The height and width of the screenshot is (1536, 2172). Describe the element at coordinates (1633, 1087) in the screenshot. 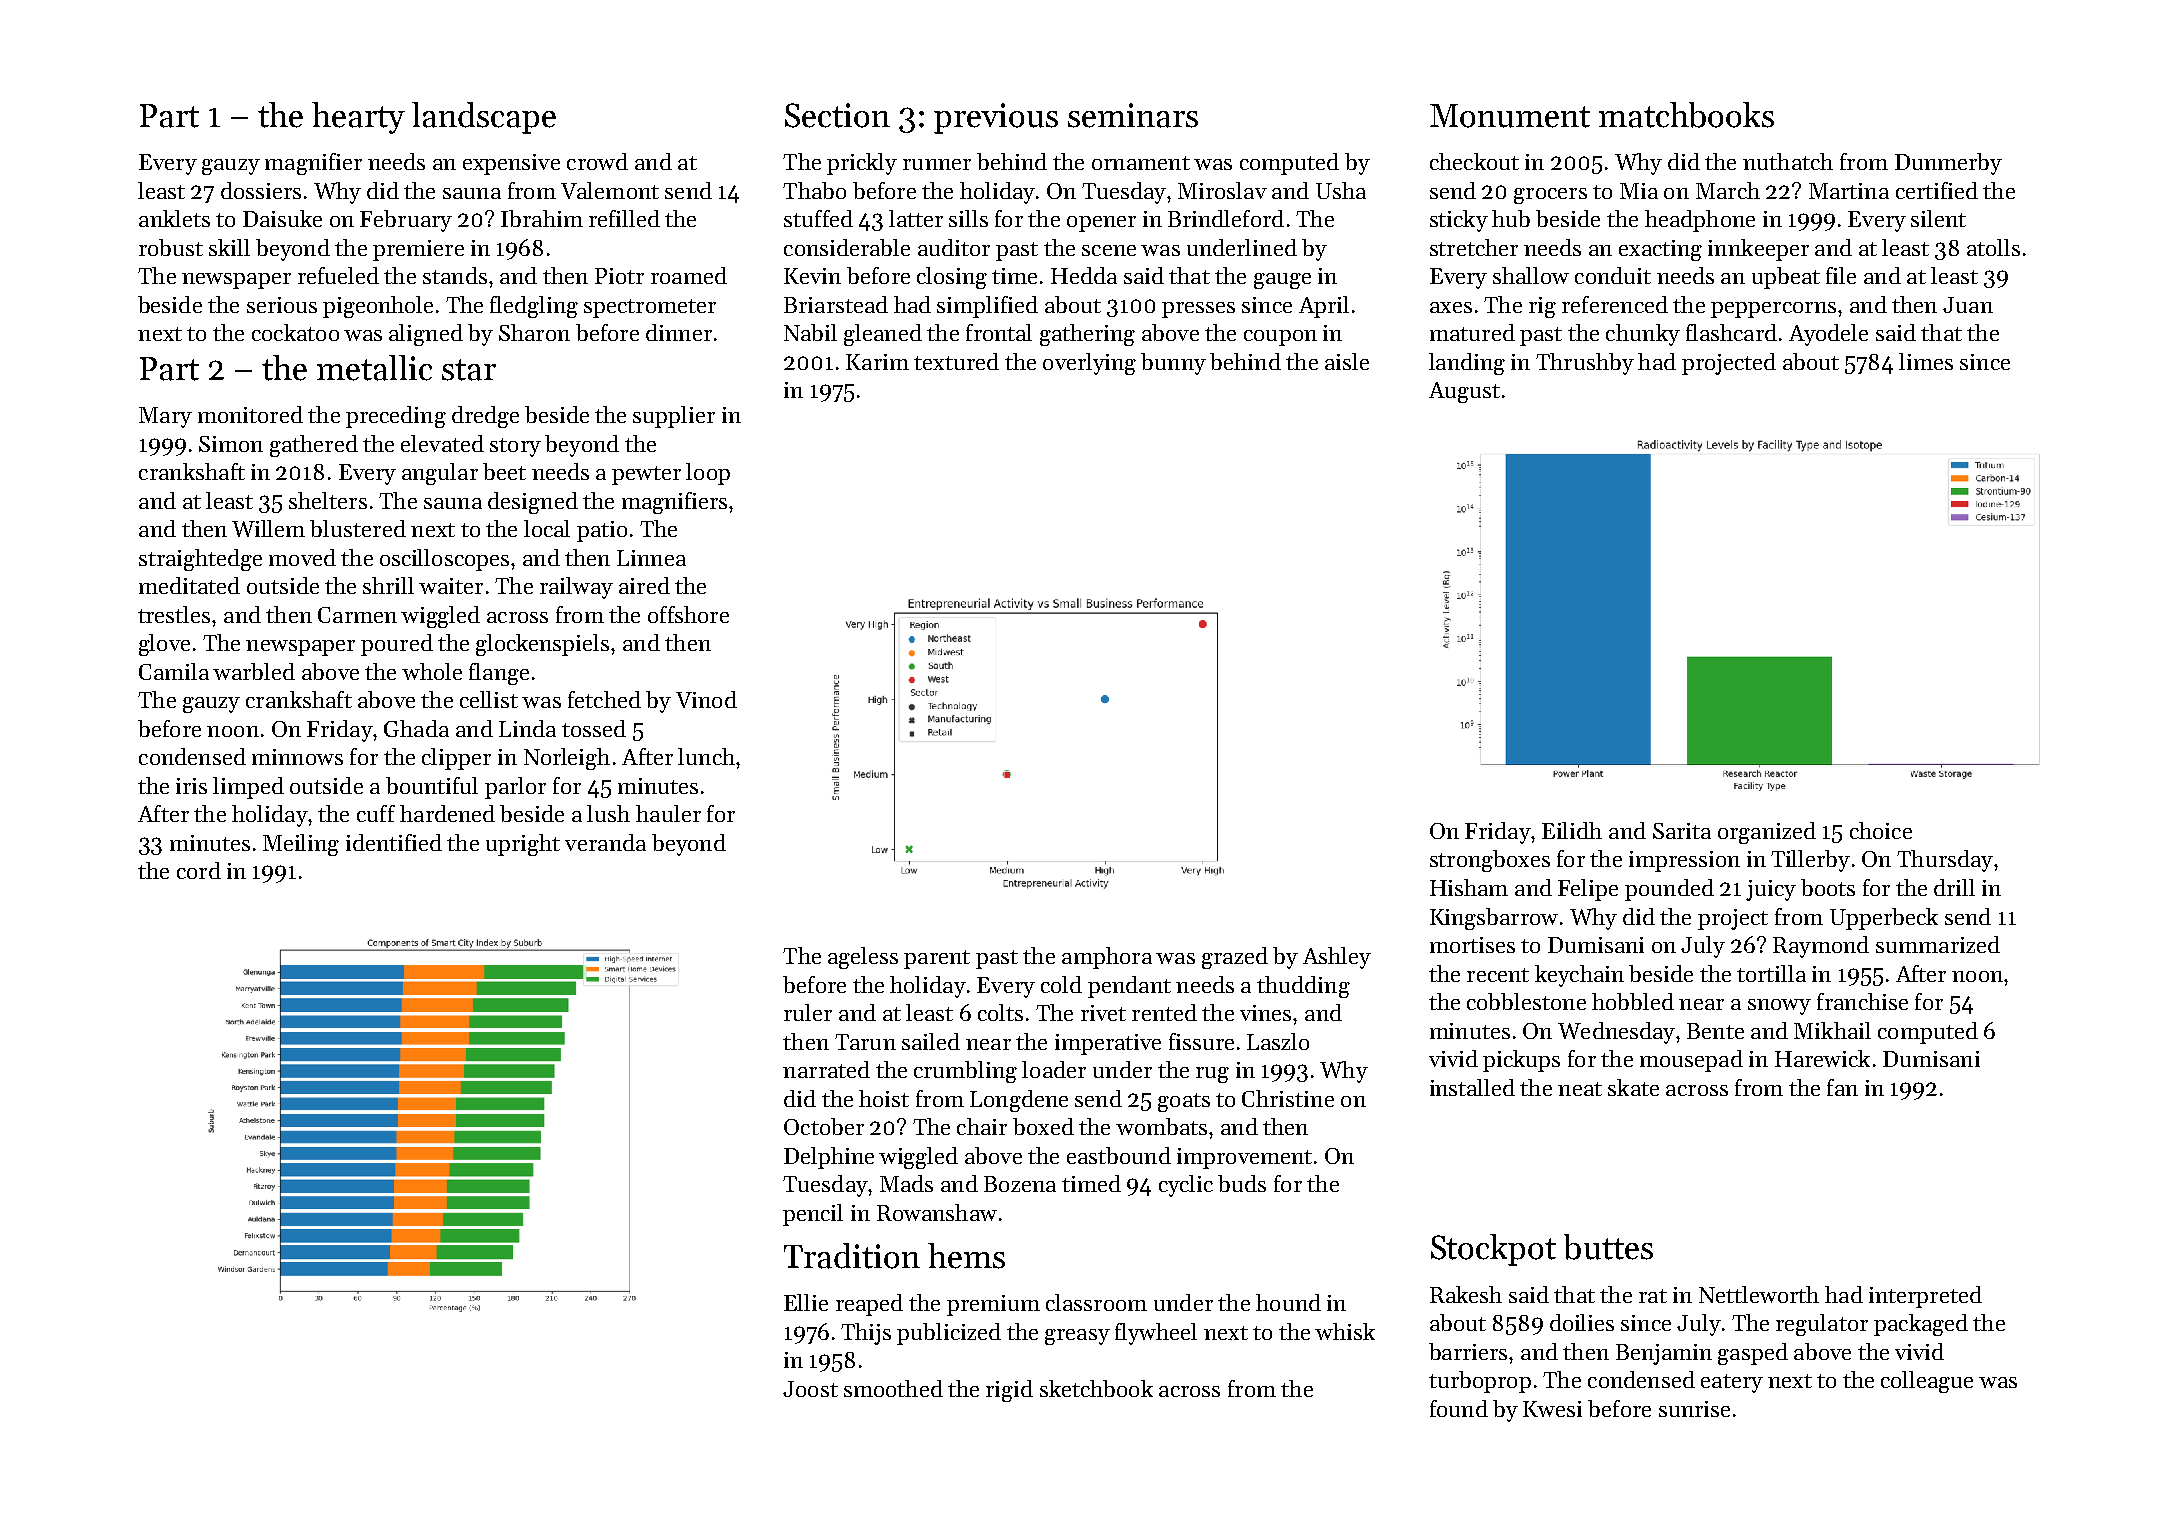

I see `skate` at that location.
